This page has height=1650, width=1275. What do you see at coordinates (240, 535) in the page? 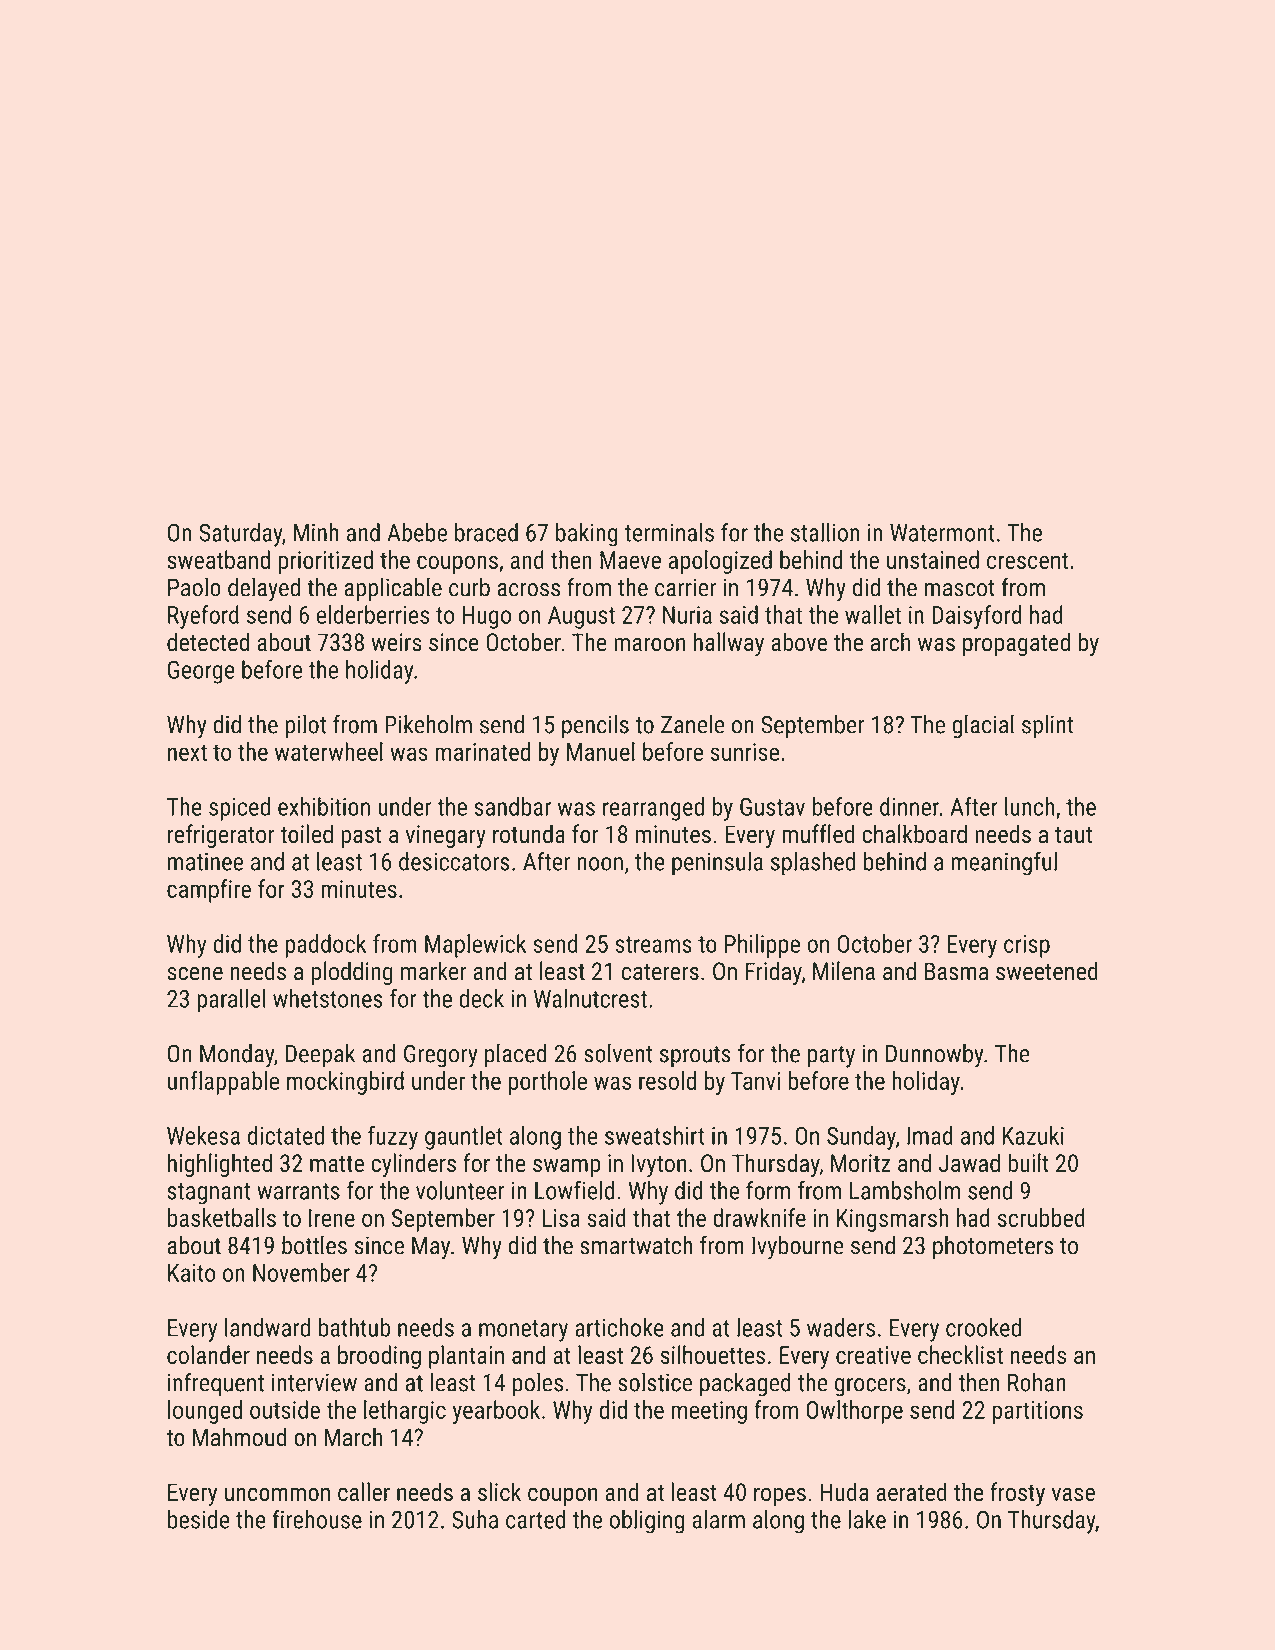
I see `Saturday` at bounding box center [240, 535].
